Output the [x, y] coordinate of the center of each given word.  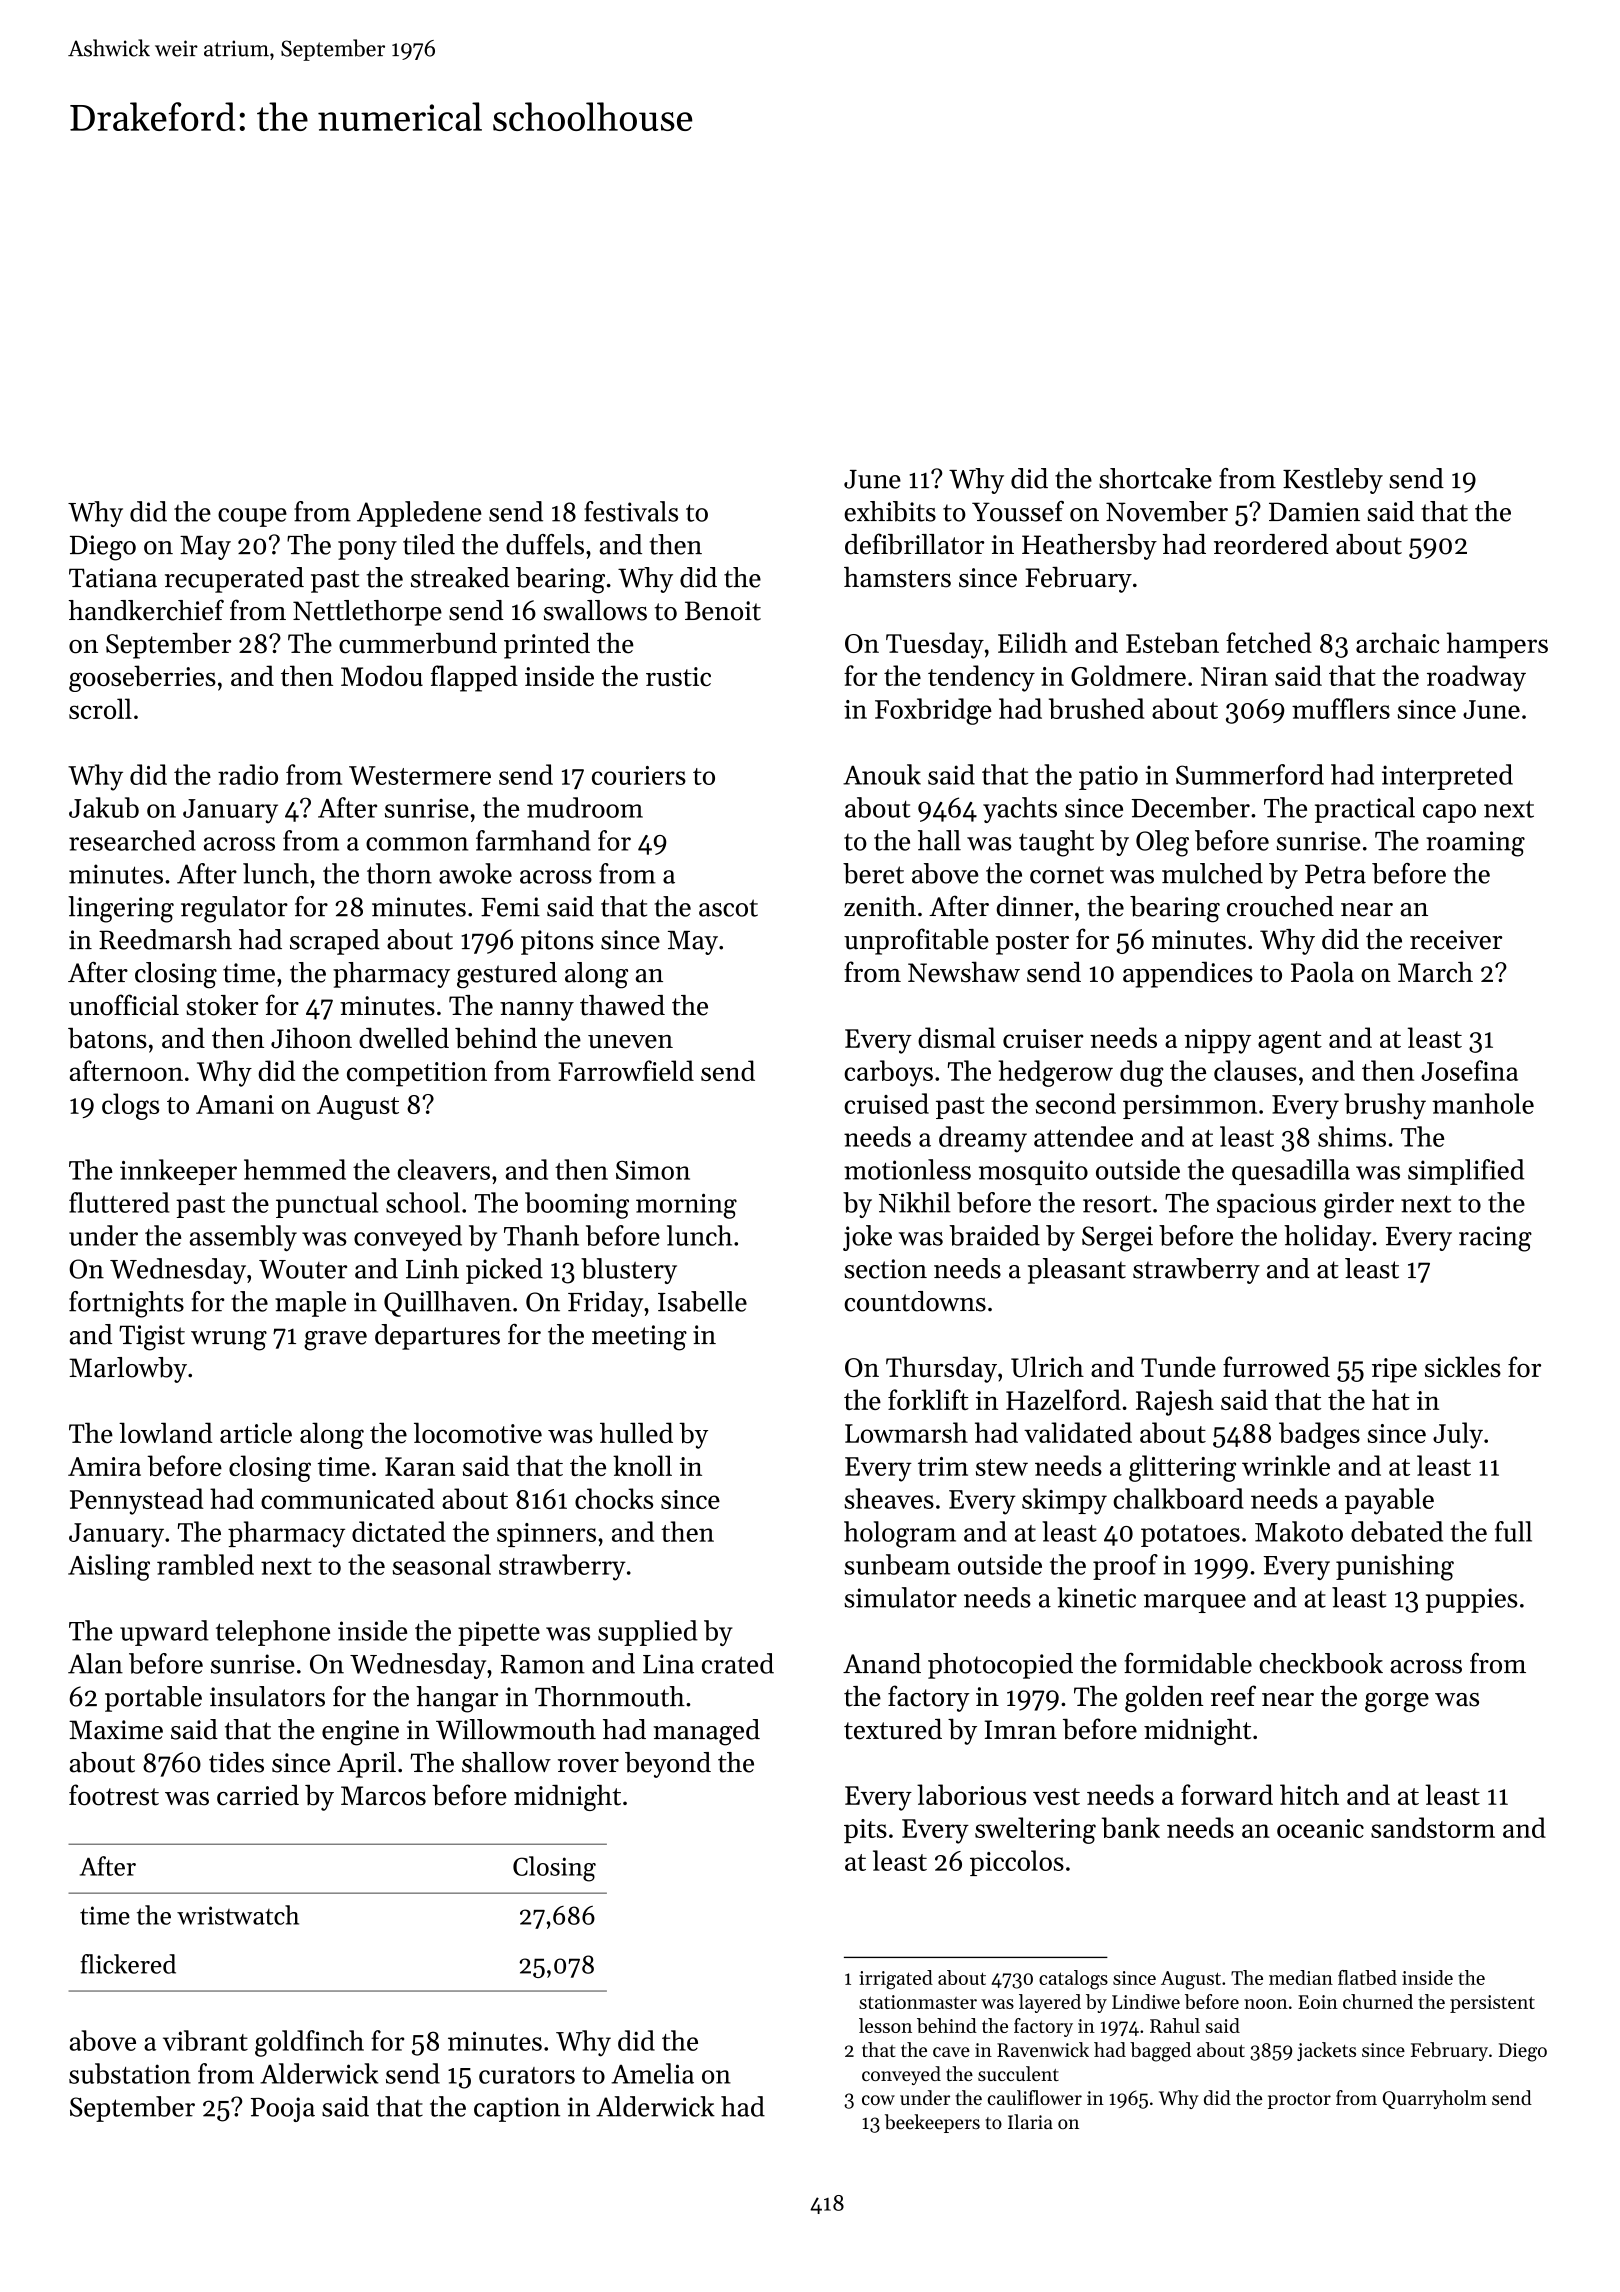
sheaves [889, 1498]
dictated [399, 1531]
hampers [1497, 645]
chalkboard [1178, 1498]
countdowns [915, 1301]
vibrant [205, 2040]
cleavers [444, 1169]
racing [1495, 1239]
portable [153, 1699]
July [1458, 1435]
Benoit [723, 611]
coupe [252, 517]
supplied [648, 1633]
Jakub [104, 807]
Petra [1335, 874]
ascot [728, 908]
